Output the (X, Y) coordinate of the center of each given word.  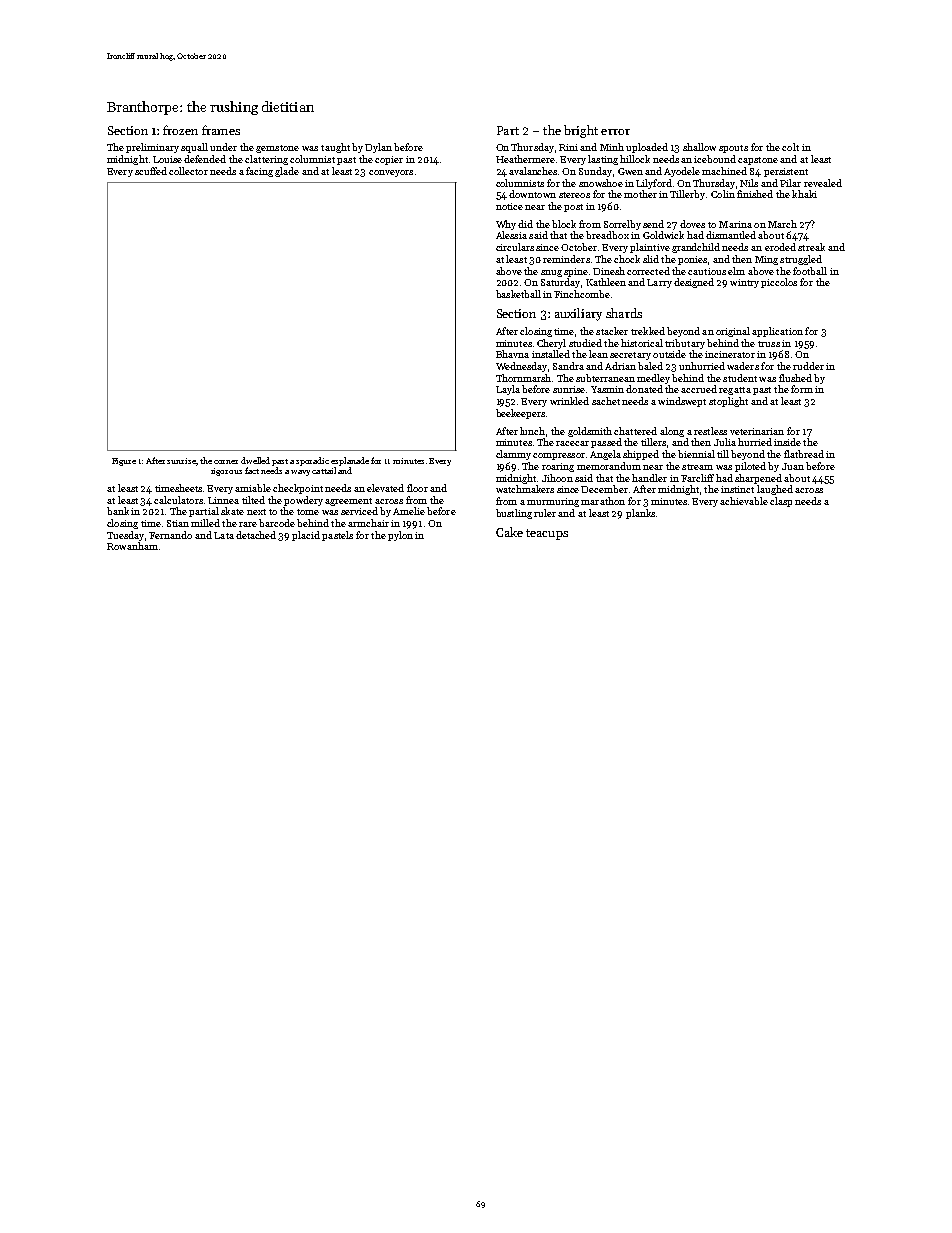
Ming (766, 260)
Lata (224, 535)
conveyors (391, 173)
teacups (547, 534)
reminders (566, 259)
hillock (635, 159)
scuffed (151, 171)
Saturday (560, 283)
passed (606, 443)
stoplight (728, 402)
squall (194, 148)
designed (694, 283)
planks (640, 514)
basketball (518, 294)
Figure (124, 462)
